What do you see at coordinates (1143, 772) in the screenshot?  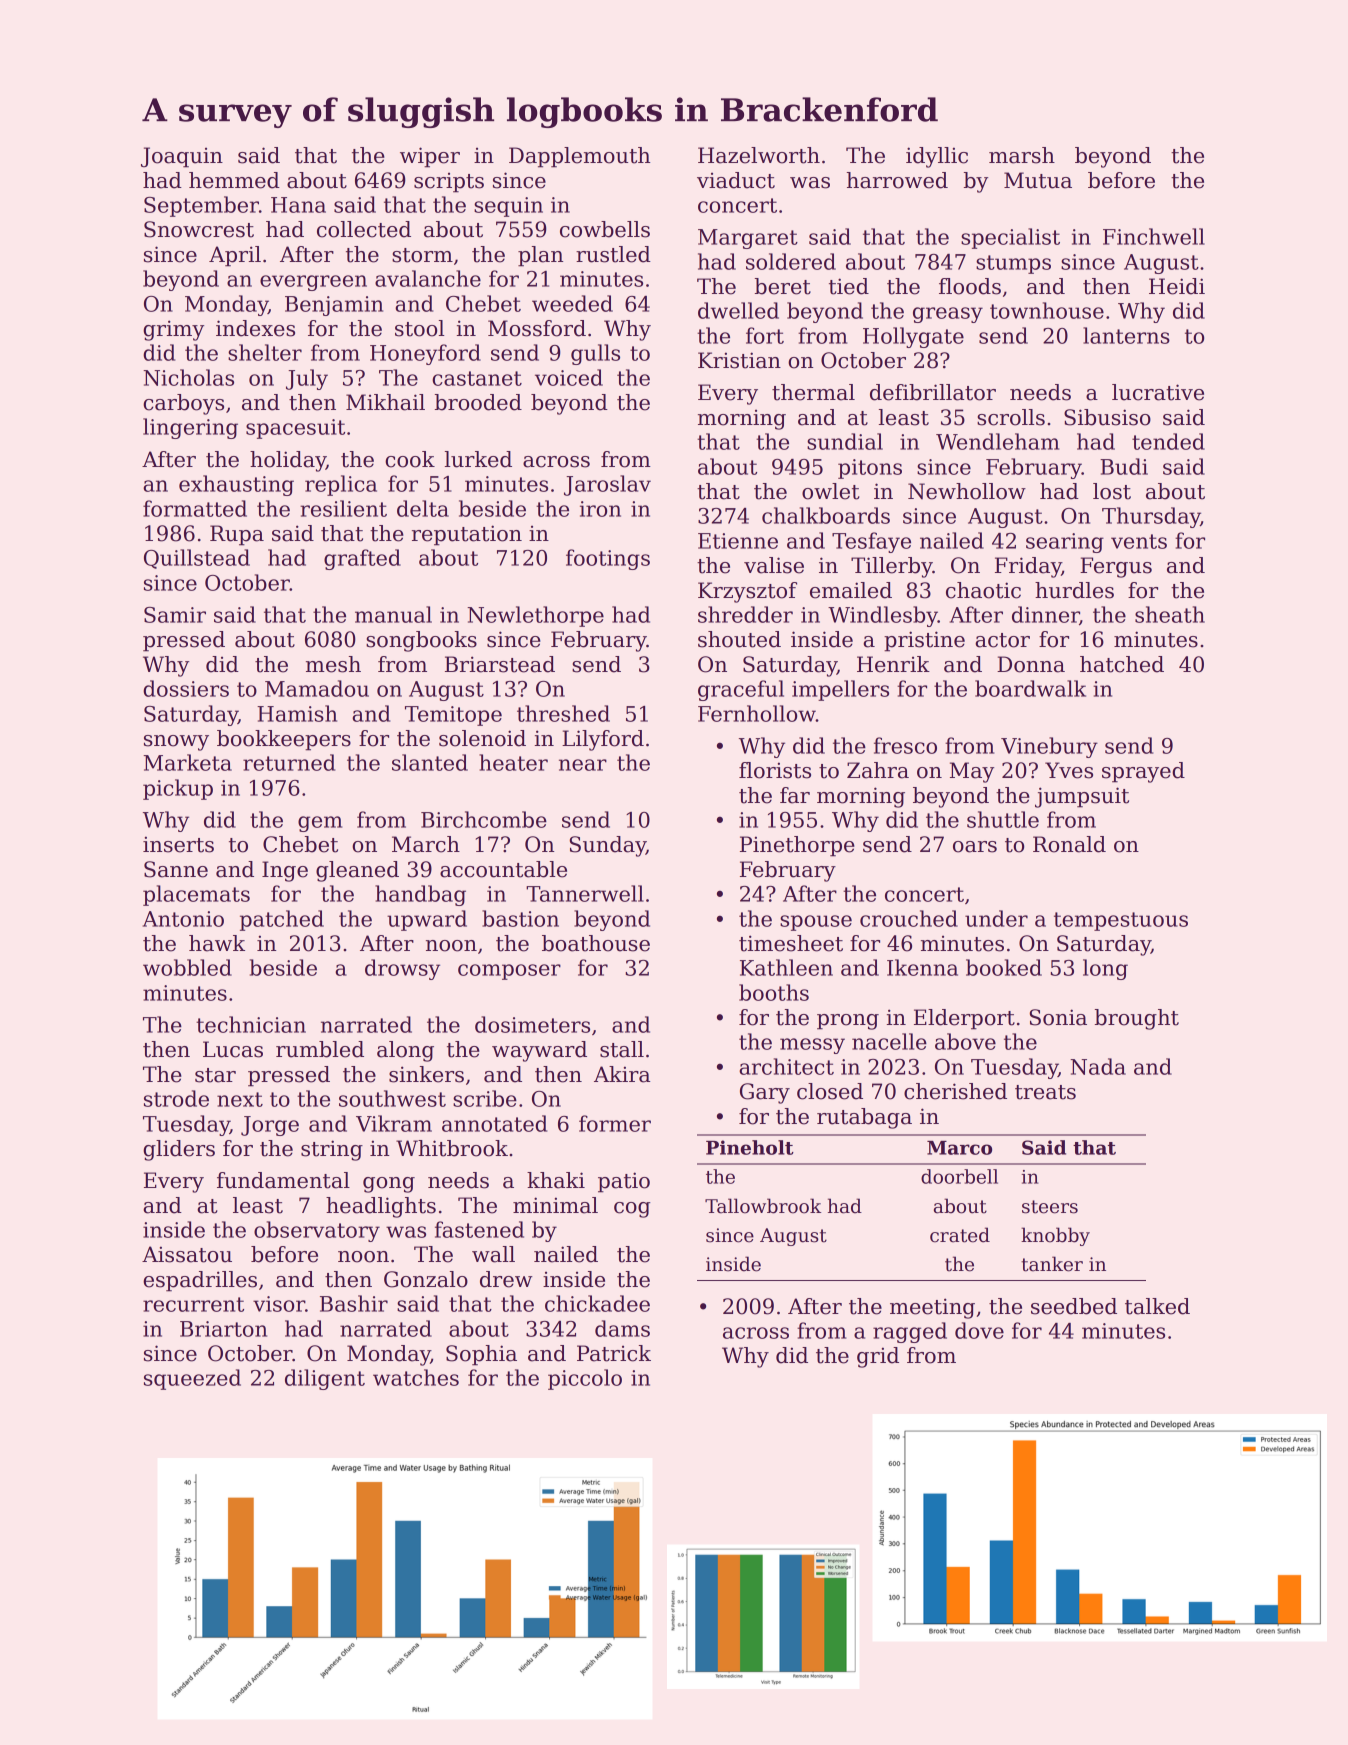 I see `sprayed` at bounding box center [1143, 772].
